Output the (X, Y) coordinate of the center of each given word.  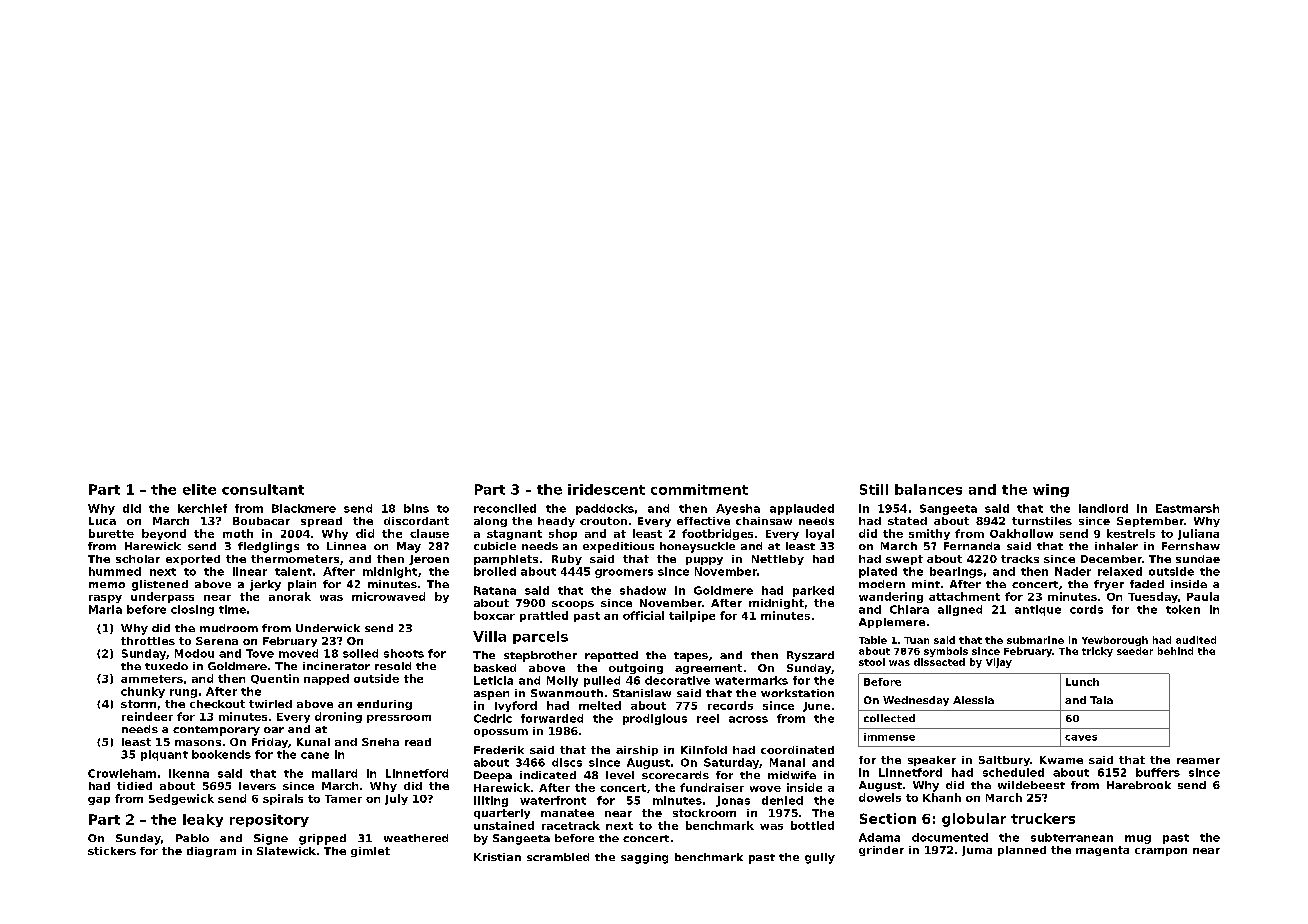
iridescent (606, 489)
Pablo (192, 838)
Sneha (380, 742)
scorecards (675, 775)
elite (199, 489)
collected (889, 718)
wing (1051, 490)
